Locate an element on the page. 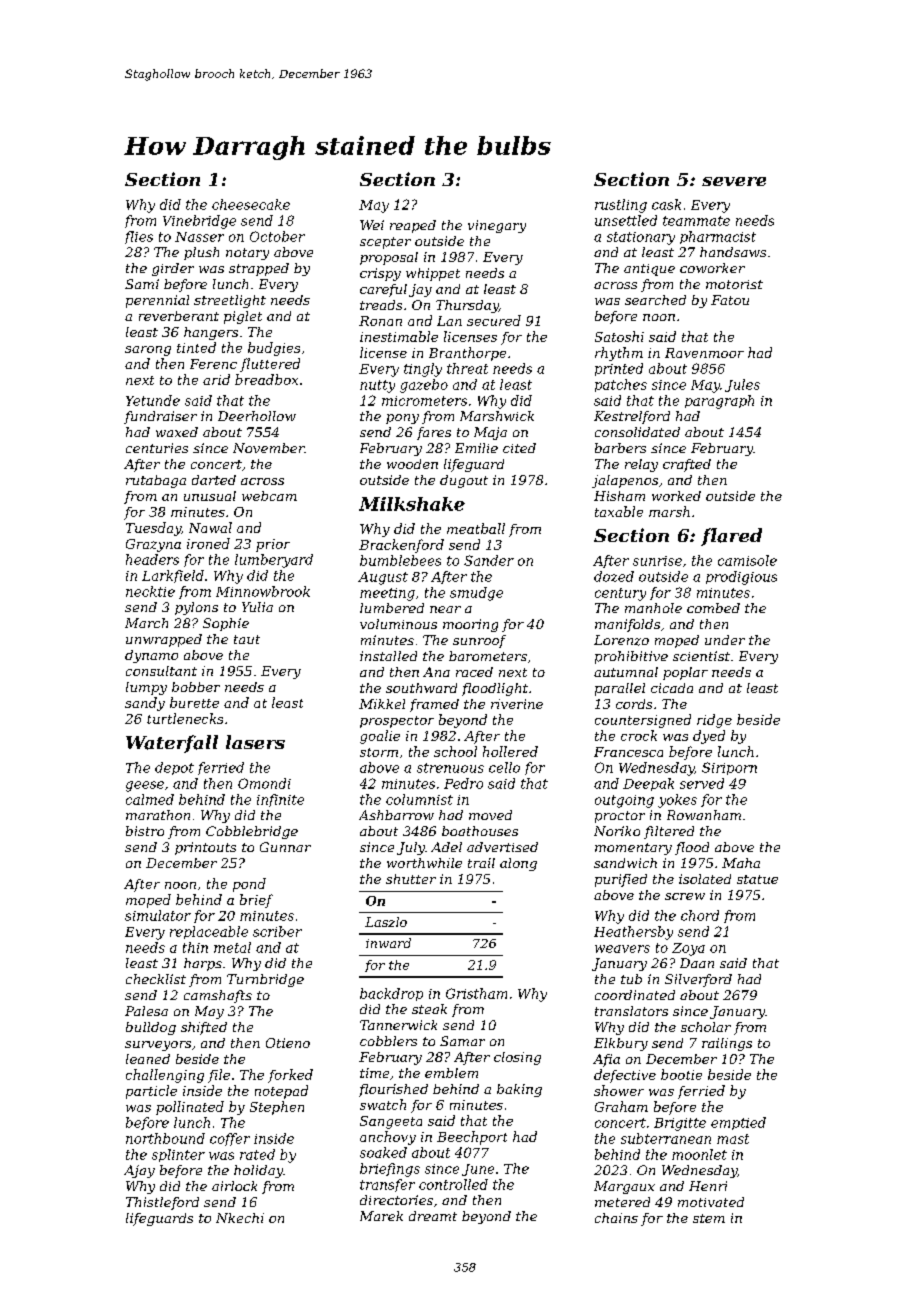 Image resolution: width=908 pixels, height=1316 pixels. pylons is located at coordinates (196, 608).
